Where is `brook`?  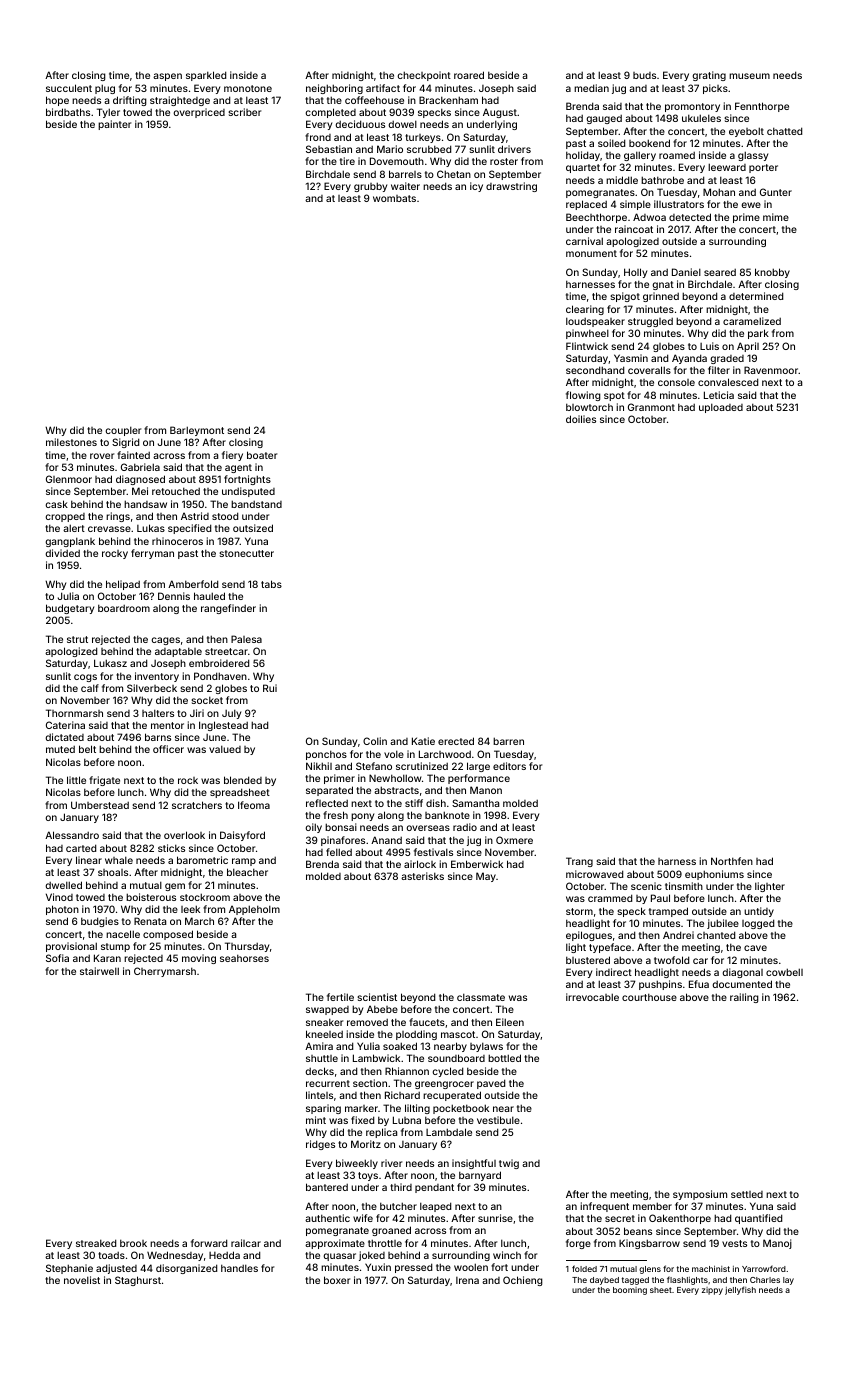 brook is located at coordinates (133, 1243).
